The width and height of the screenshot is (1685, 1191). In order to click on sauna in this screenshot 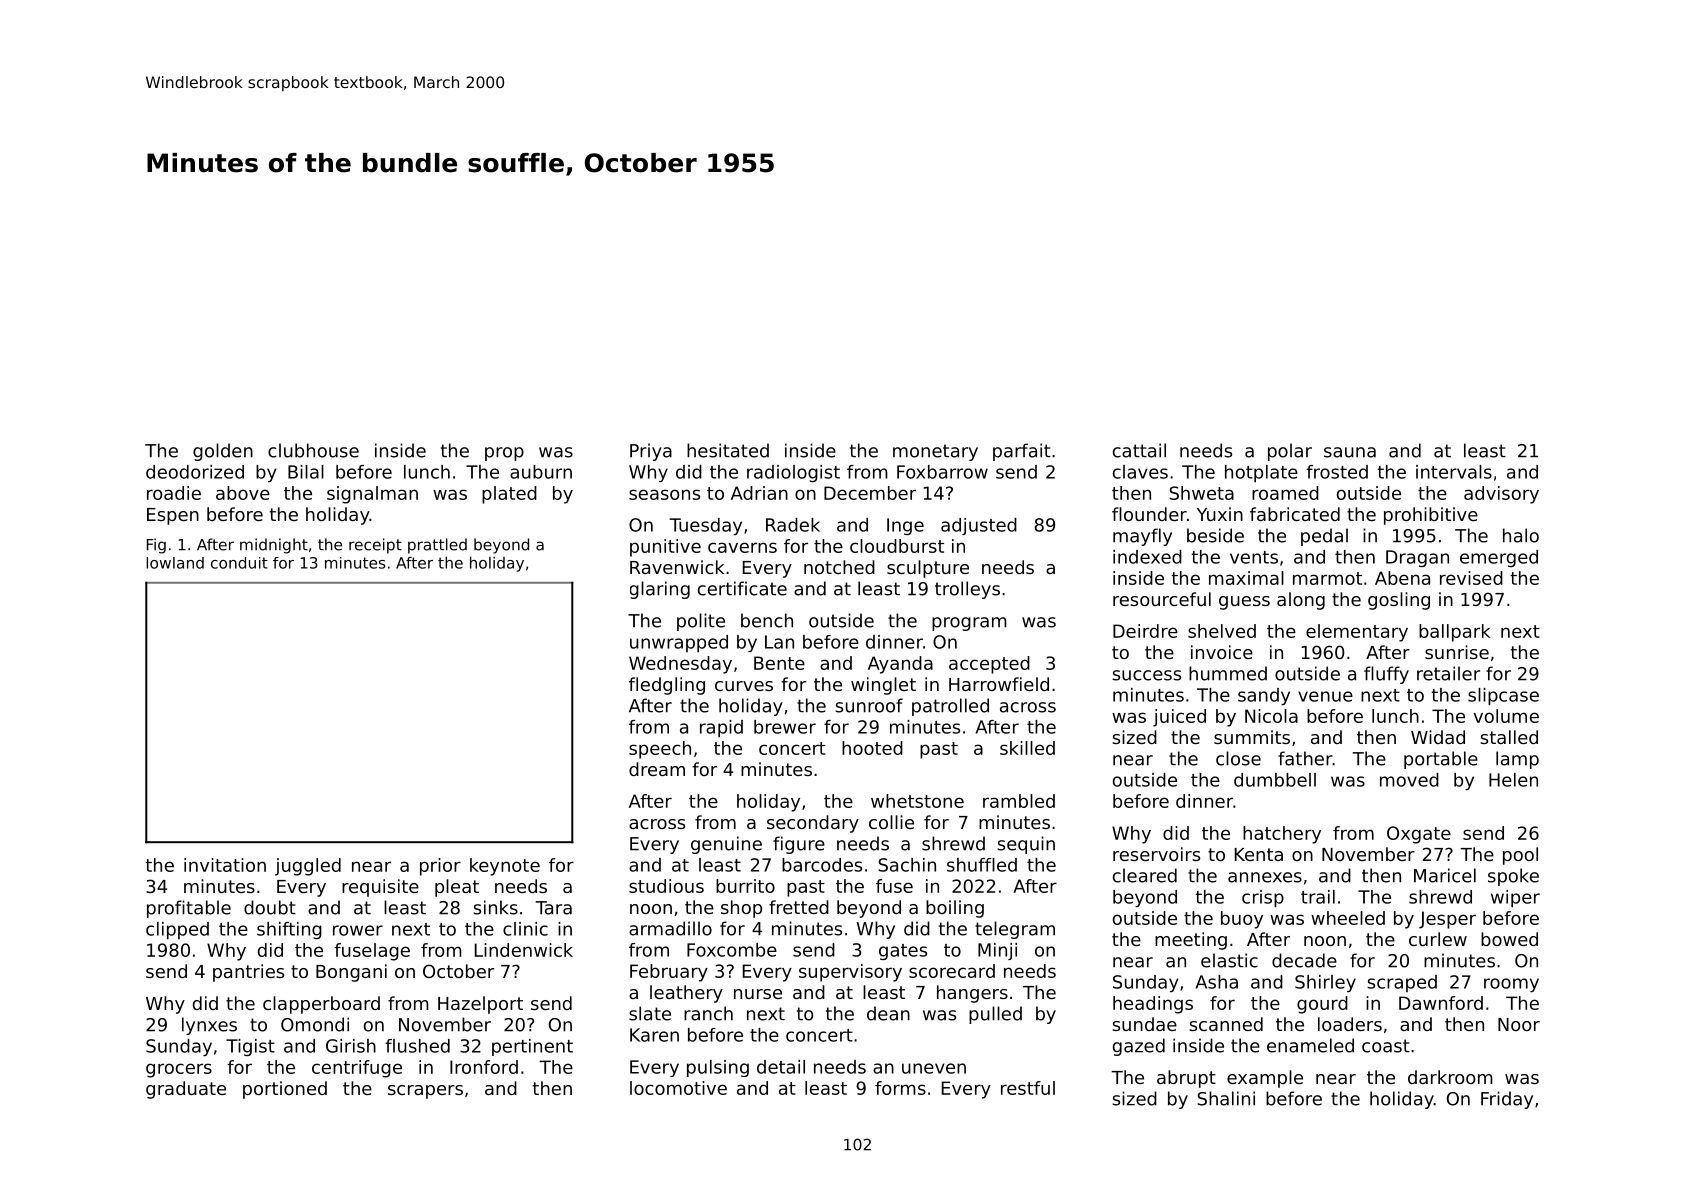, I will do `click(1350, 452)`.
